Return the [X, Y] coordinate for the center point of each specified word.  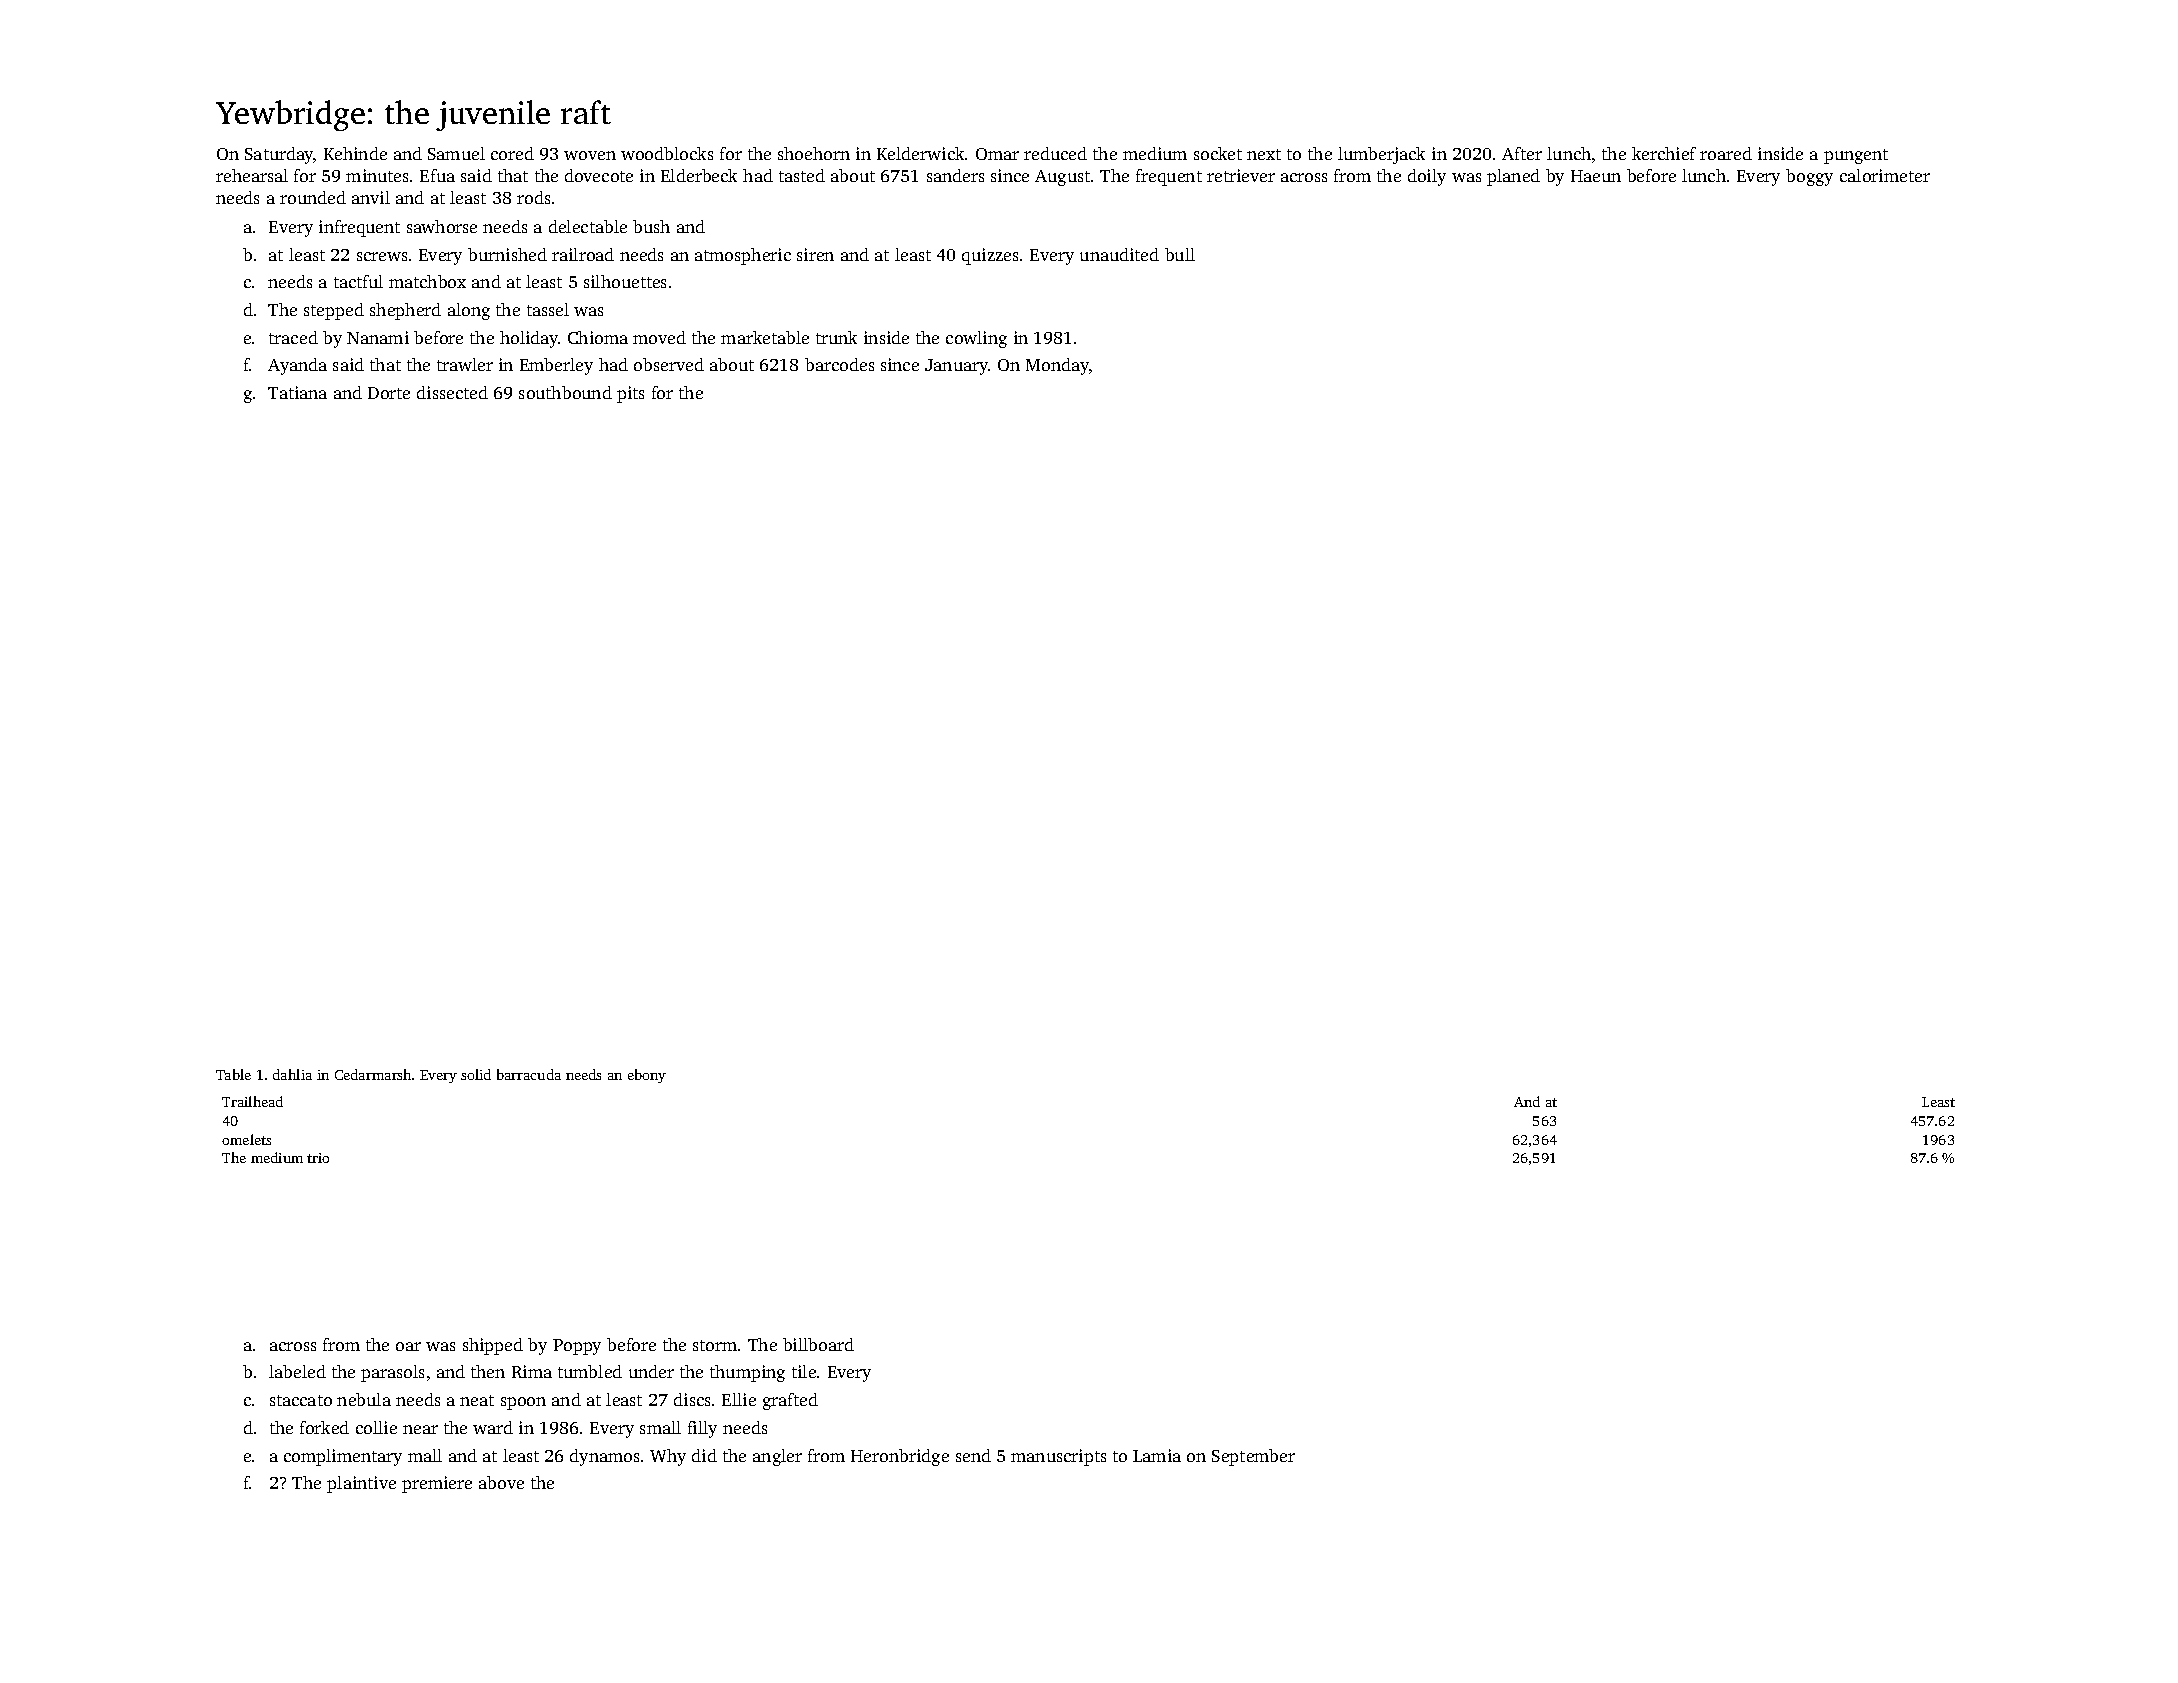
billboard [818, 1344]
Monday [1057, 366]
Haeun [1596, 176]
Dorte [389, 393]
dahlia [292, 1074]
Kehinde [355, 153]
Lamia [1157, 1455]
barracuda [529, 1074]
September [1253, 1457]
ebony [647, 1076]
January [957, 367]
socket [1218, 153]
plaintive [361, 1484]
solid [476, 1074]
